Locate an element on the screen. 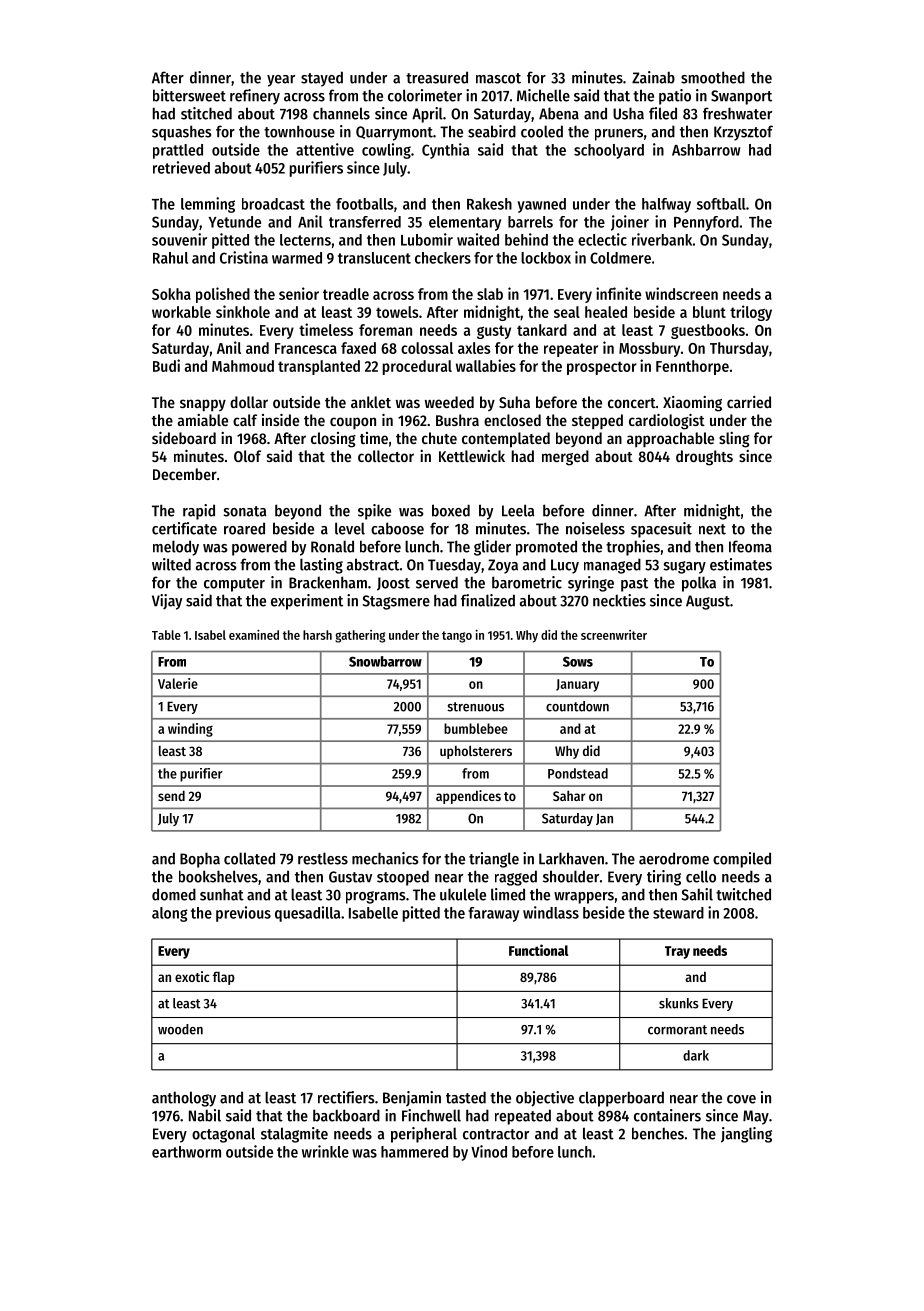 This screenshot has height=1311, width=924. bittersweet is located at coordinates (189, 95).
